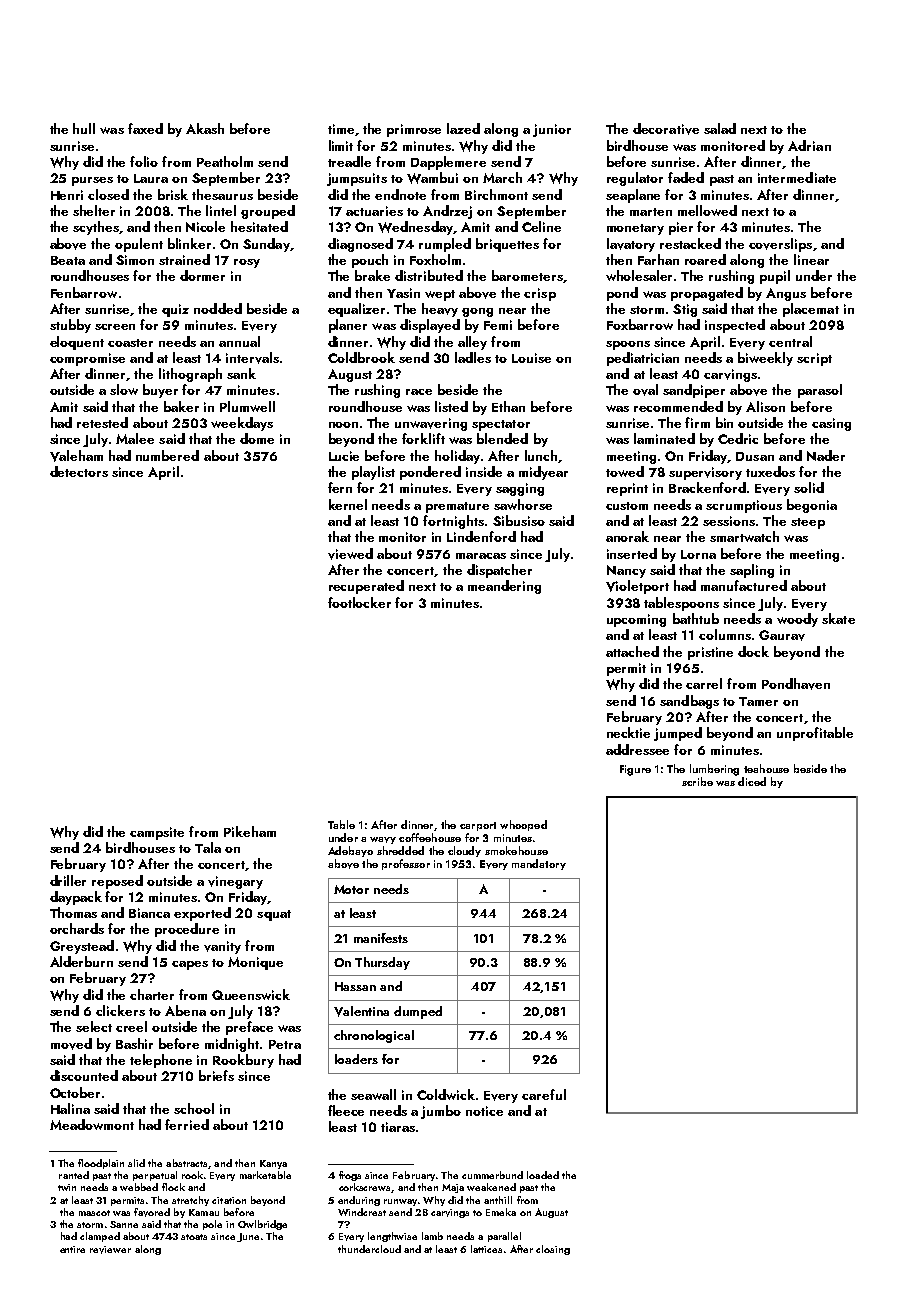 This screenshot has height=1316, width=908. What do you see at coordinates (205, 128) in the screenshot?
I see `Akash` at bounding box center [205, 128].
